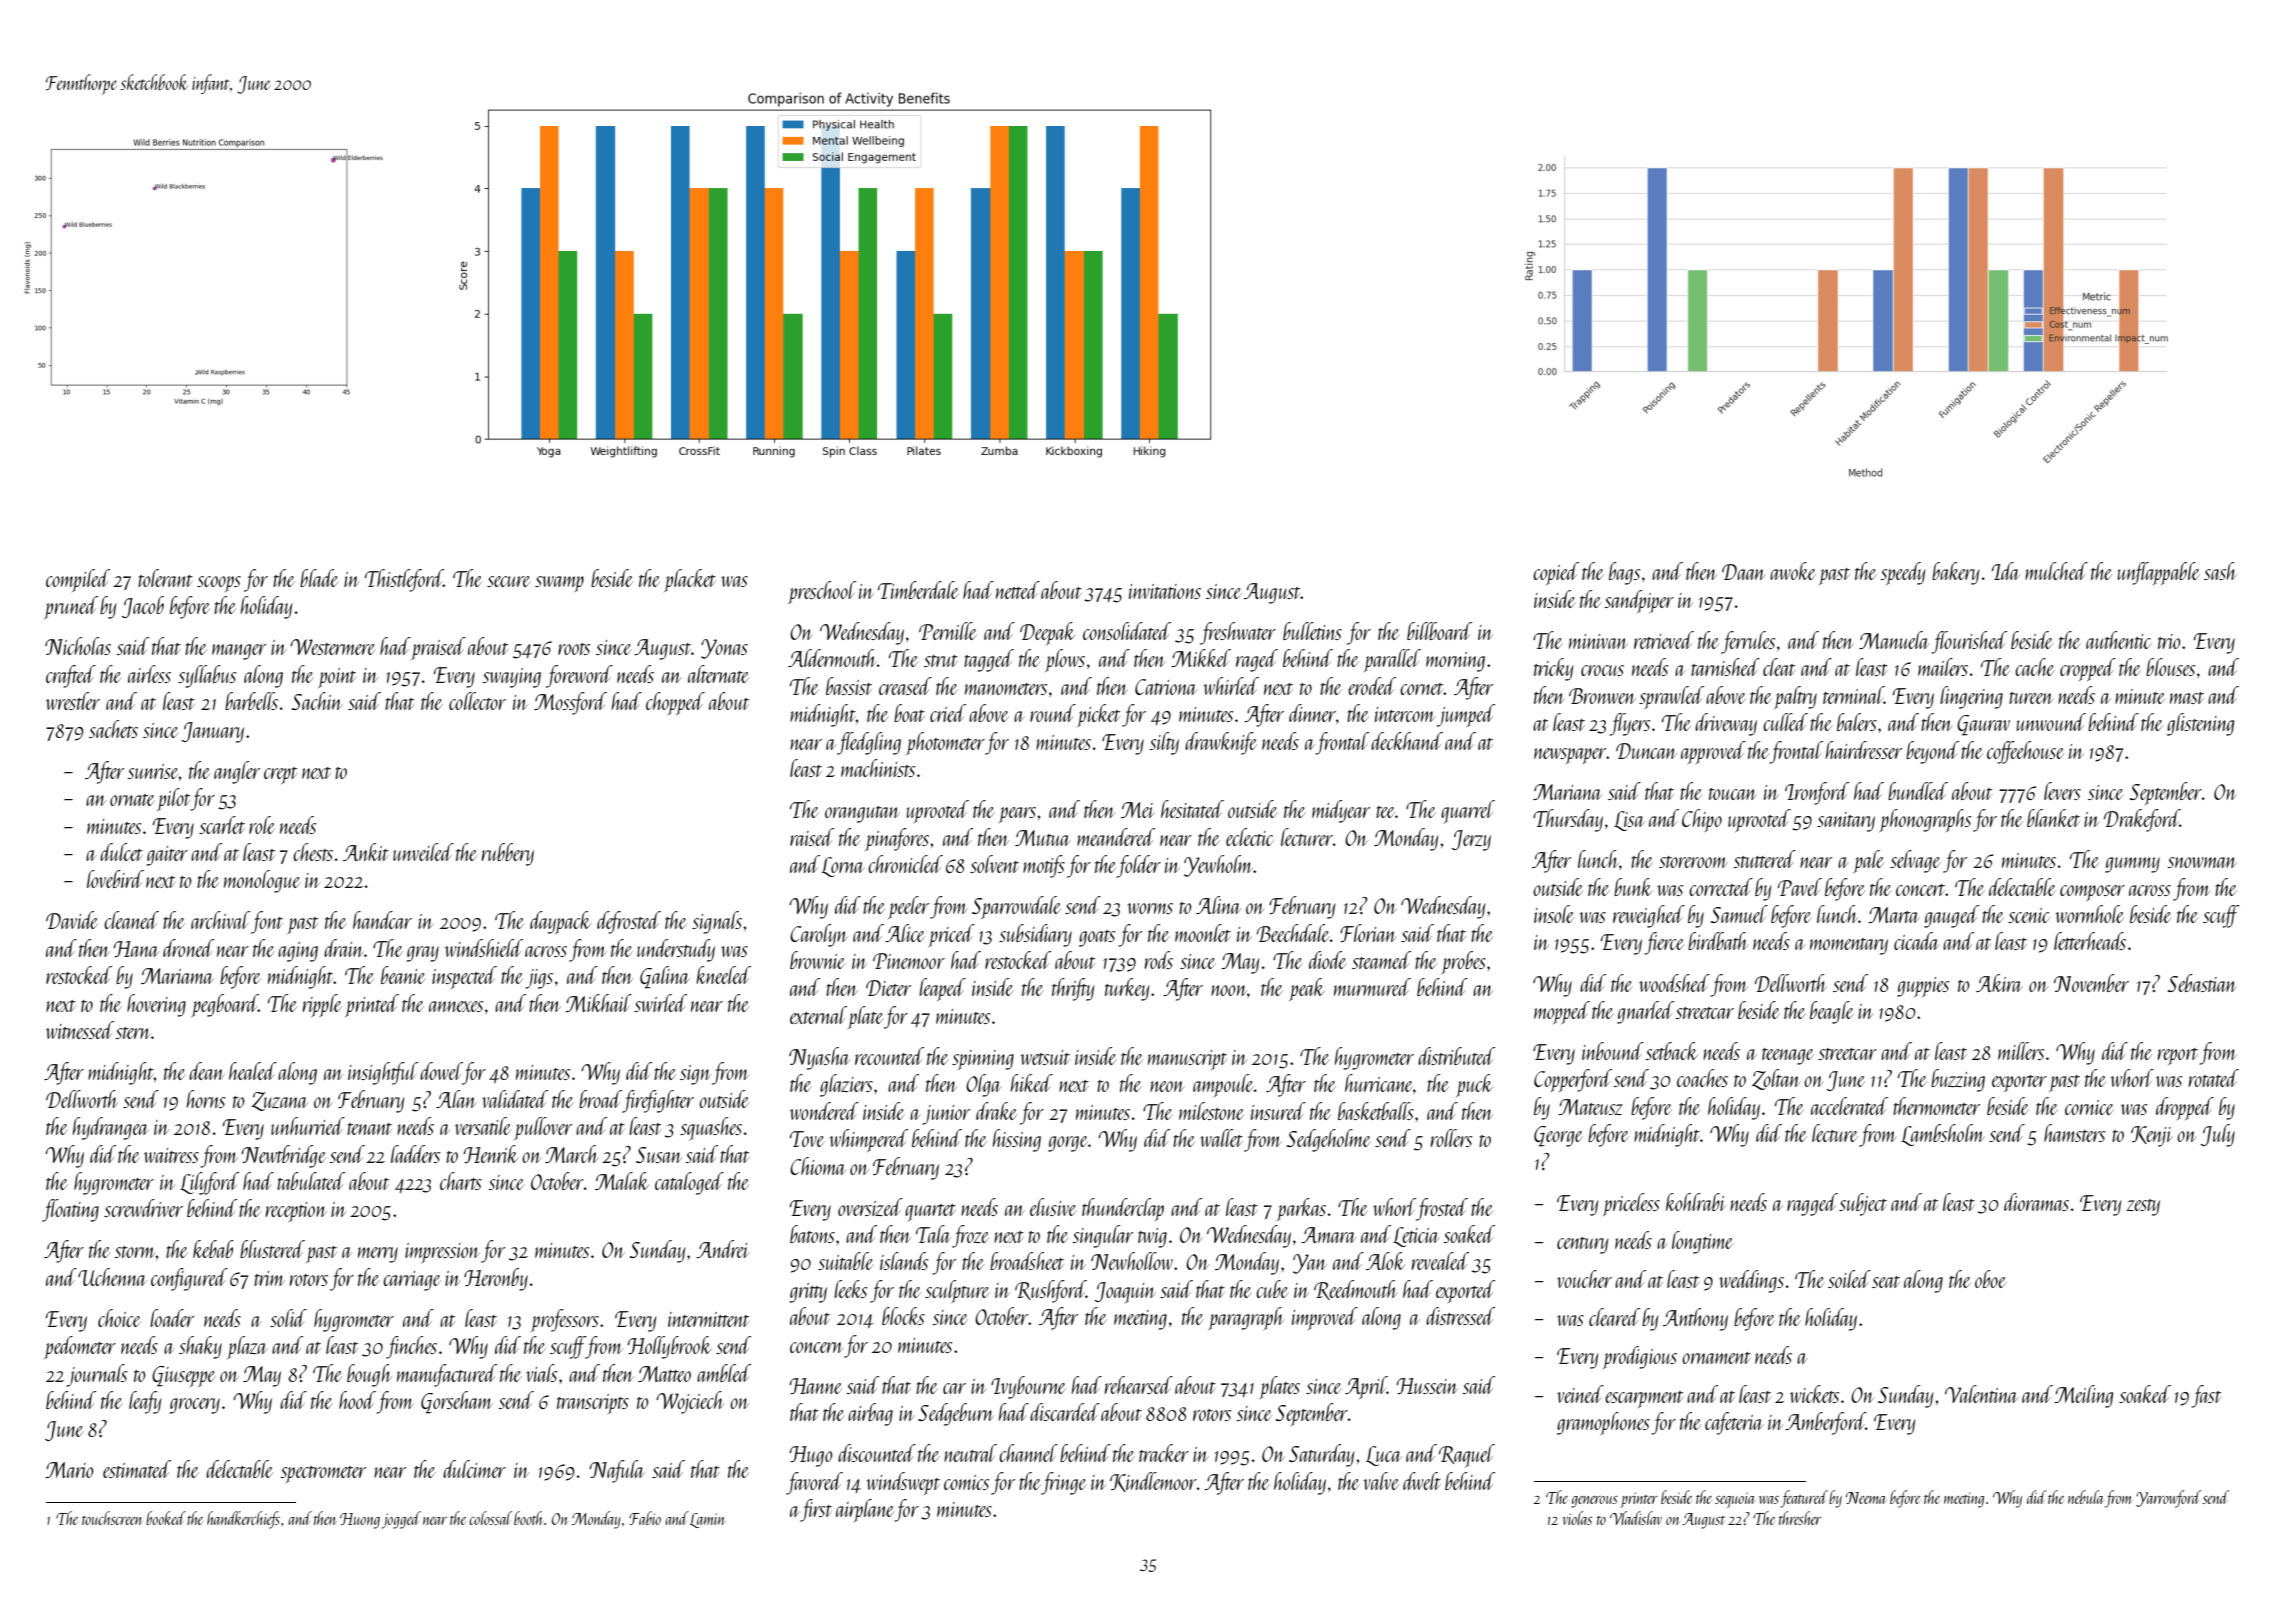 Image resolution: width=2282 pixels, height=1614 pixels. What do you see at coordinates (484, 948) in the image?
I see `windshield` at bounding box center [484, 948].
